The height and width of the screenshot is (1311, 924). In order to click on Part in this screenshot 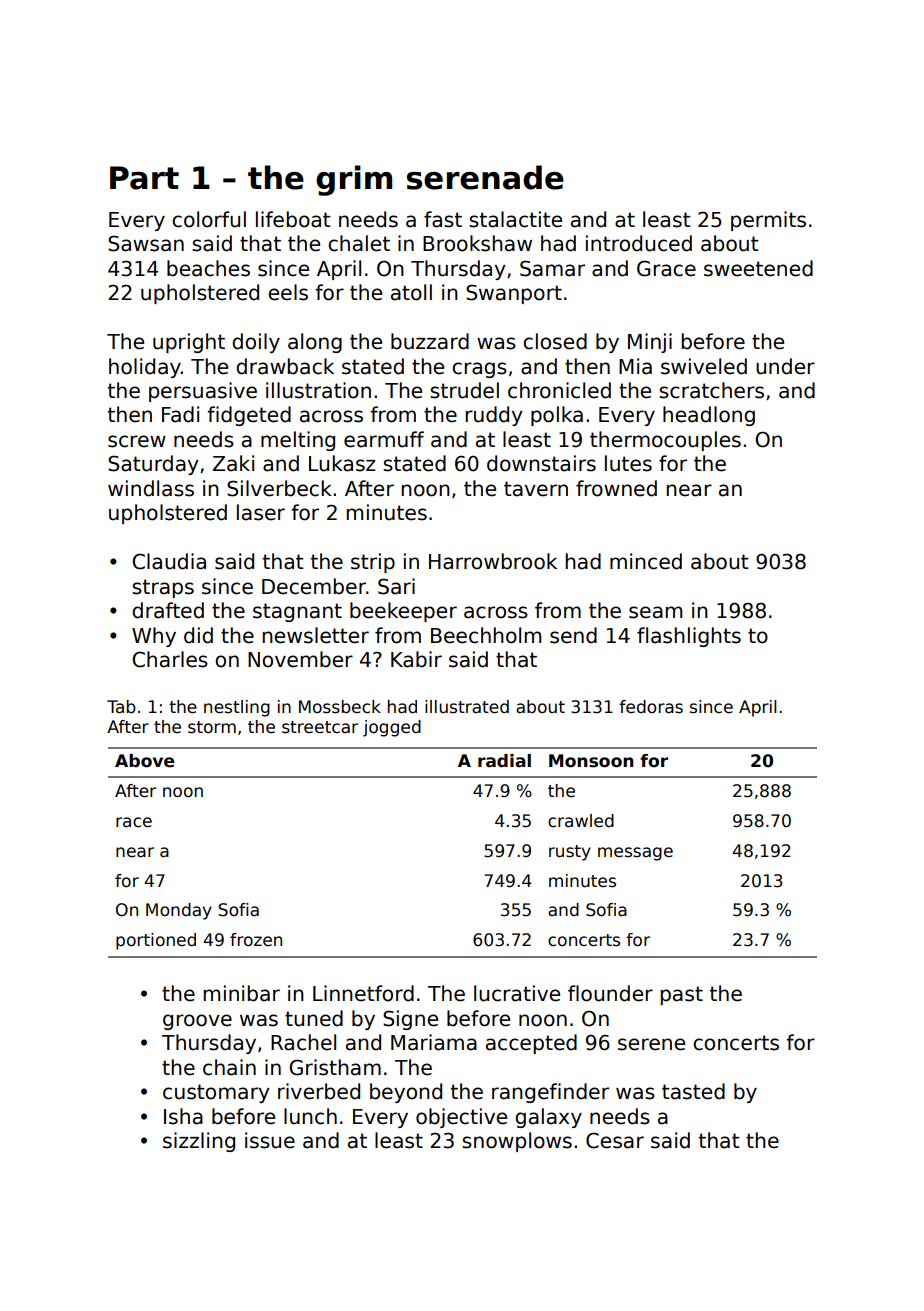, I will do `click(144, 178)`.
